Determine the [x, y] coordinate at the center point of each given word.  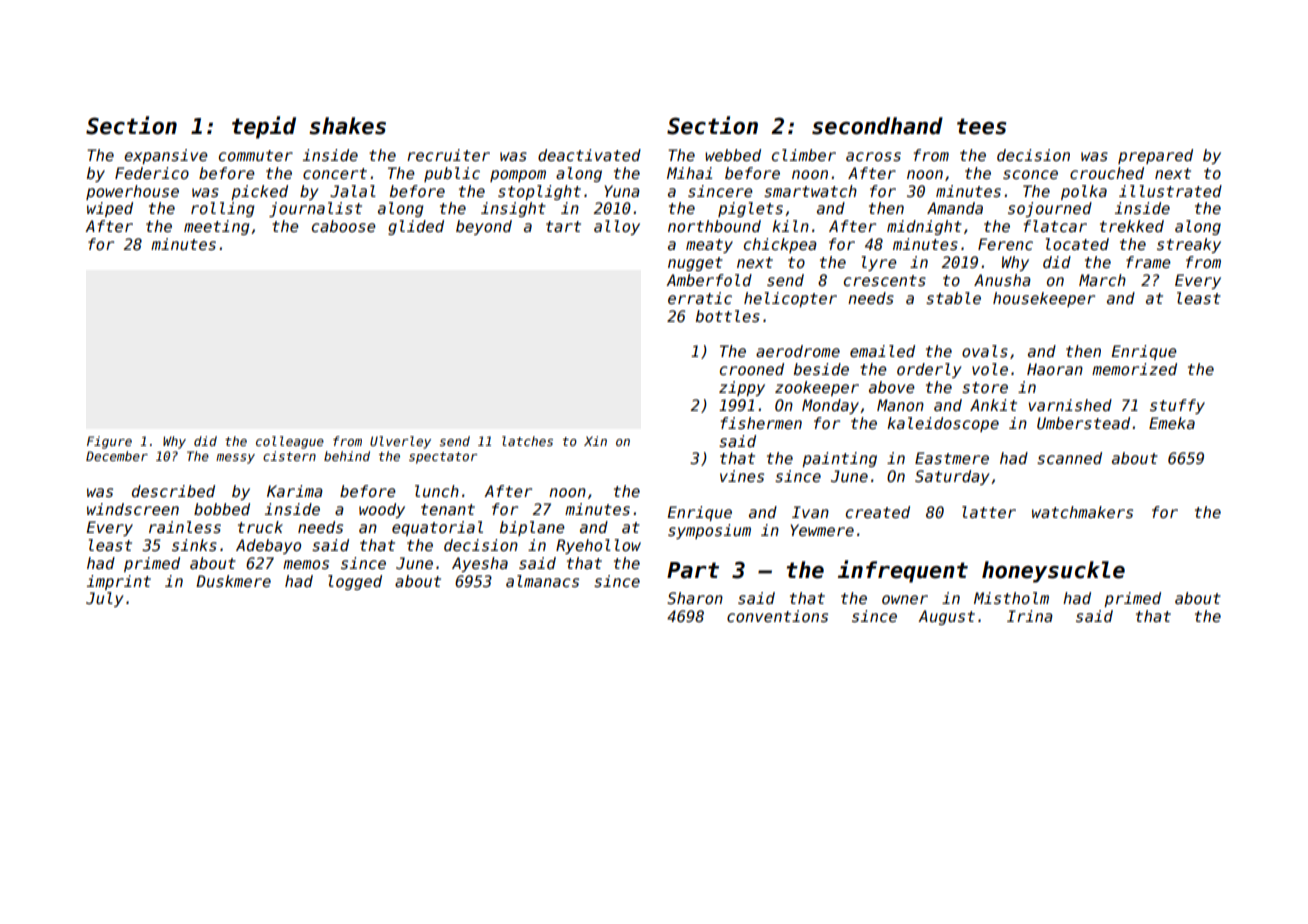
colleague [290, 442]
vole [990, 369]
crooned [752, 369]
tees [981, 126]
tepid [264, 127]
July [105, 599]
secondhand [877, 126]
